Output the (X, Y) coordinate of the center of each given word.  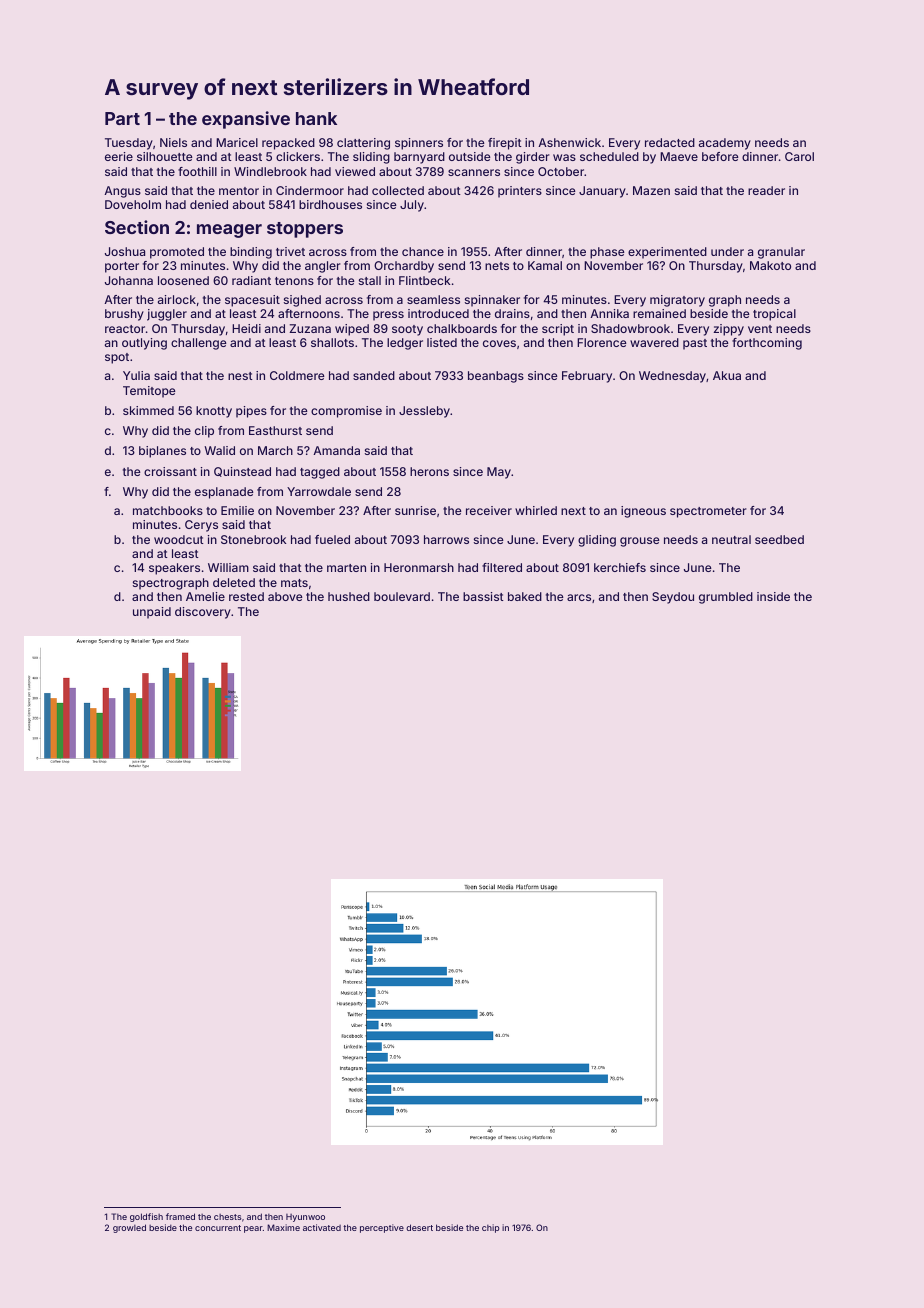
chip (491, 1228)
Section (137, 227)
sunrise (415, 510)
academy (725, 144)
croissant (170, 471)
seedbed (779, 539)
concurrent (218, 1228)
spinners (419, 144)
